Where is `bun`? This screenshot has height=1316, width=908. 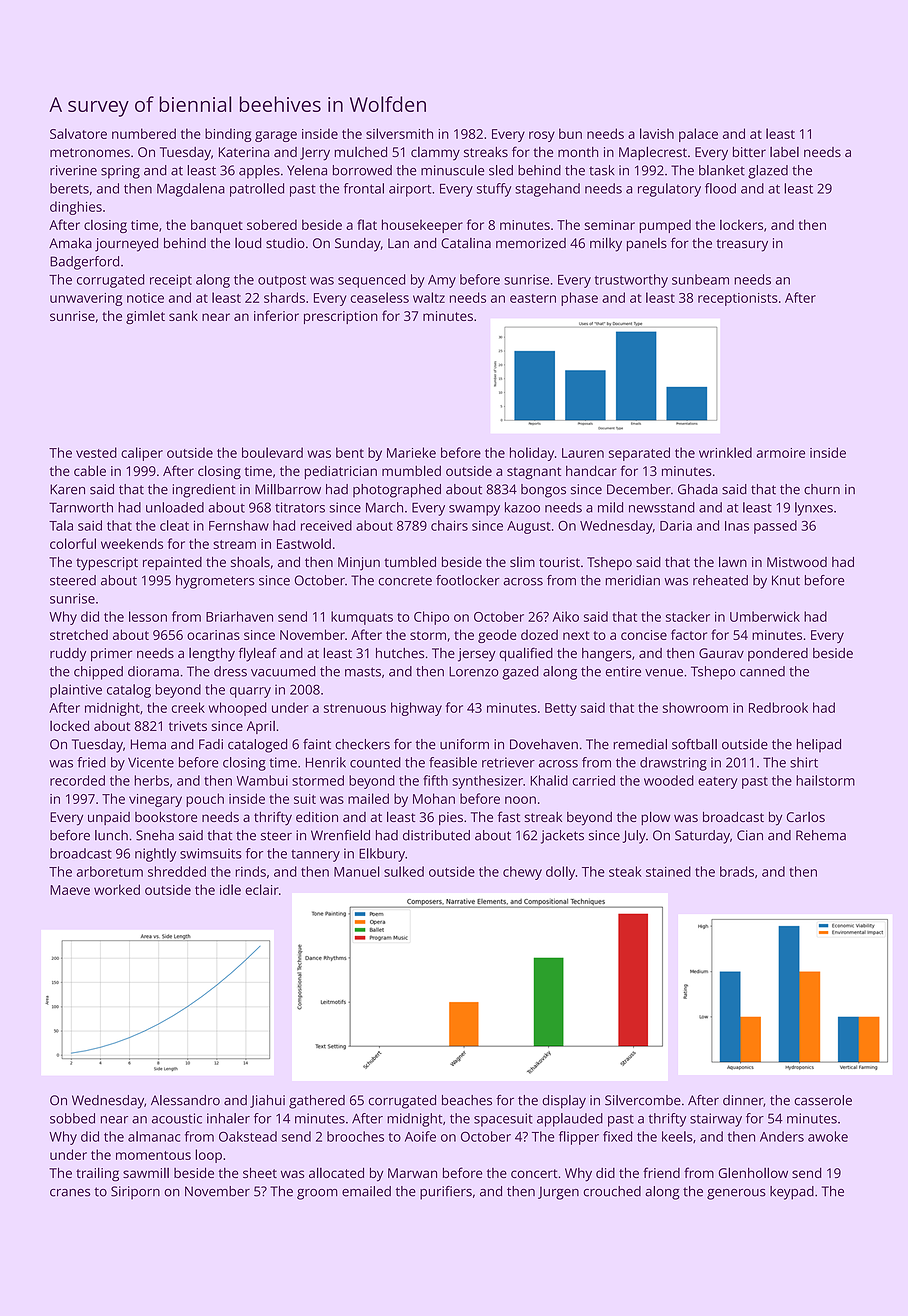 bun is located at coordinates (570, 133).
